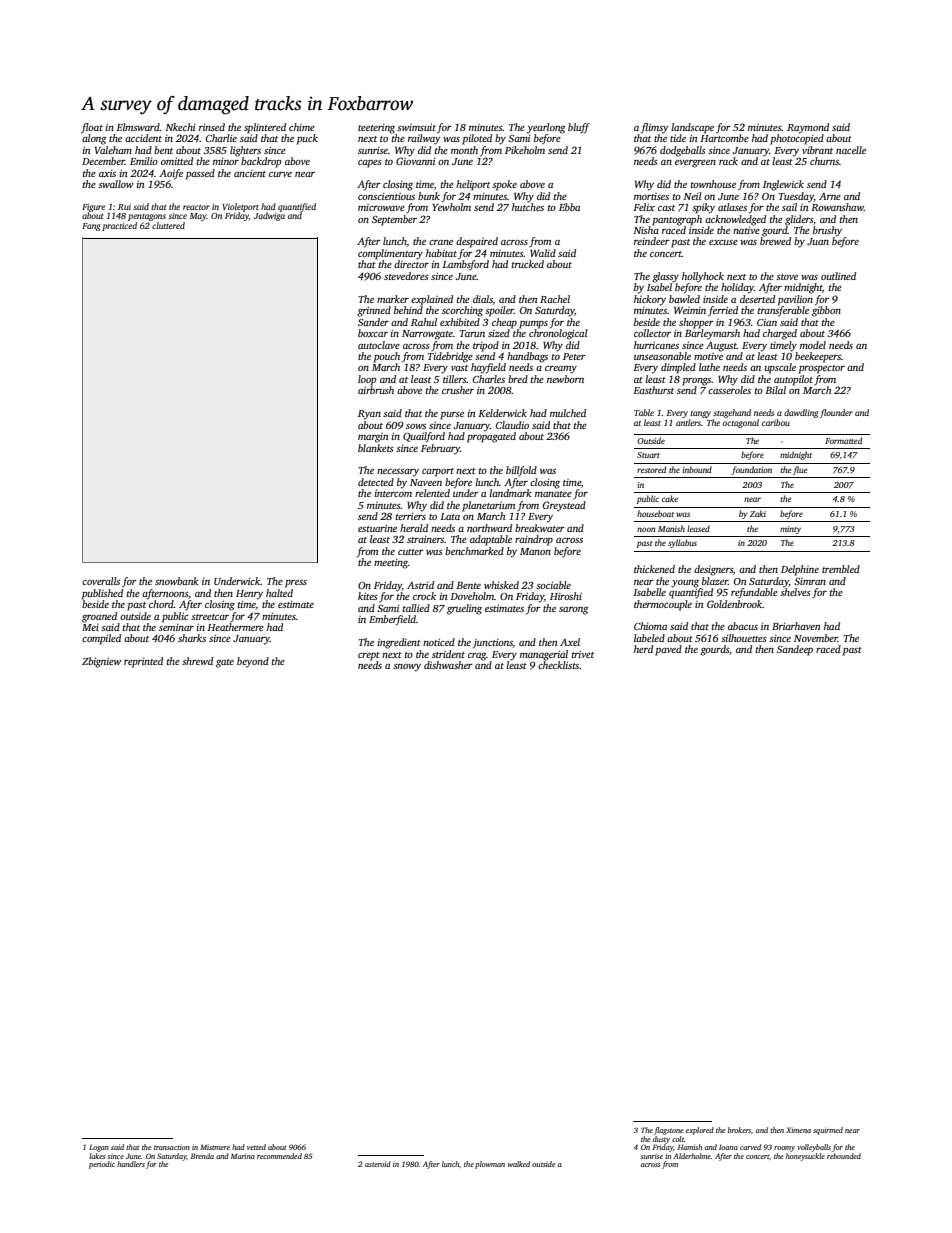  I want to click on margin, so click(373, 438).
